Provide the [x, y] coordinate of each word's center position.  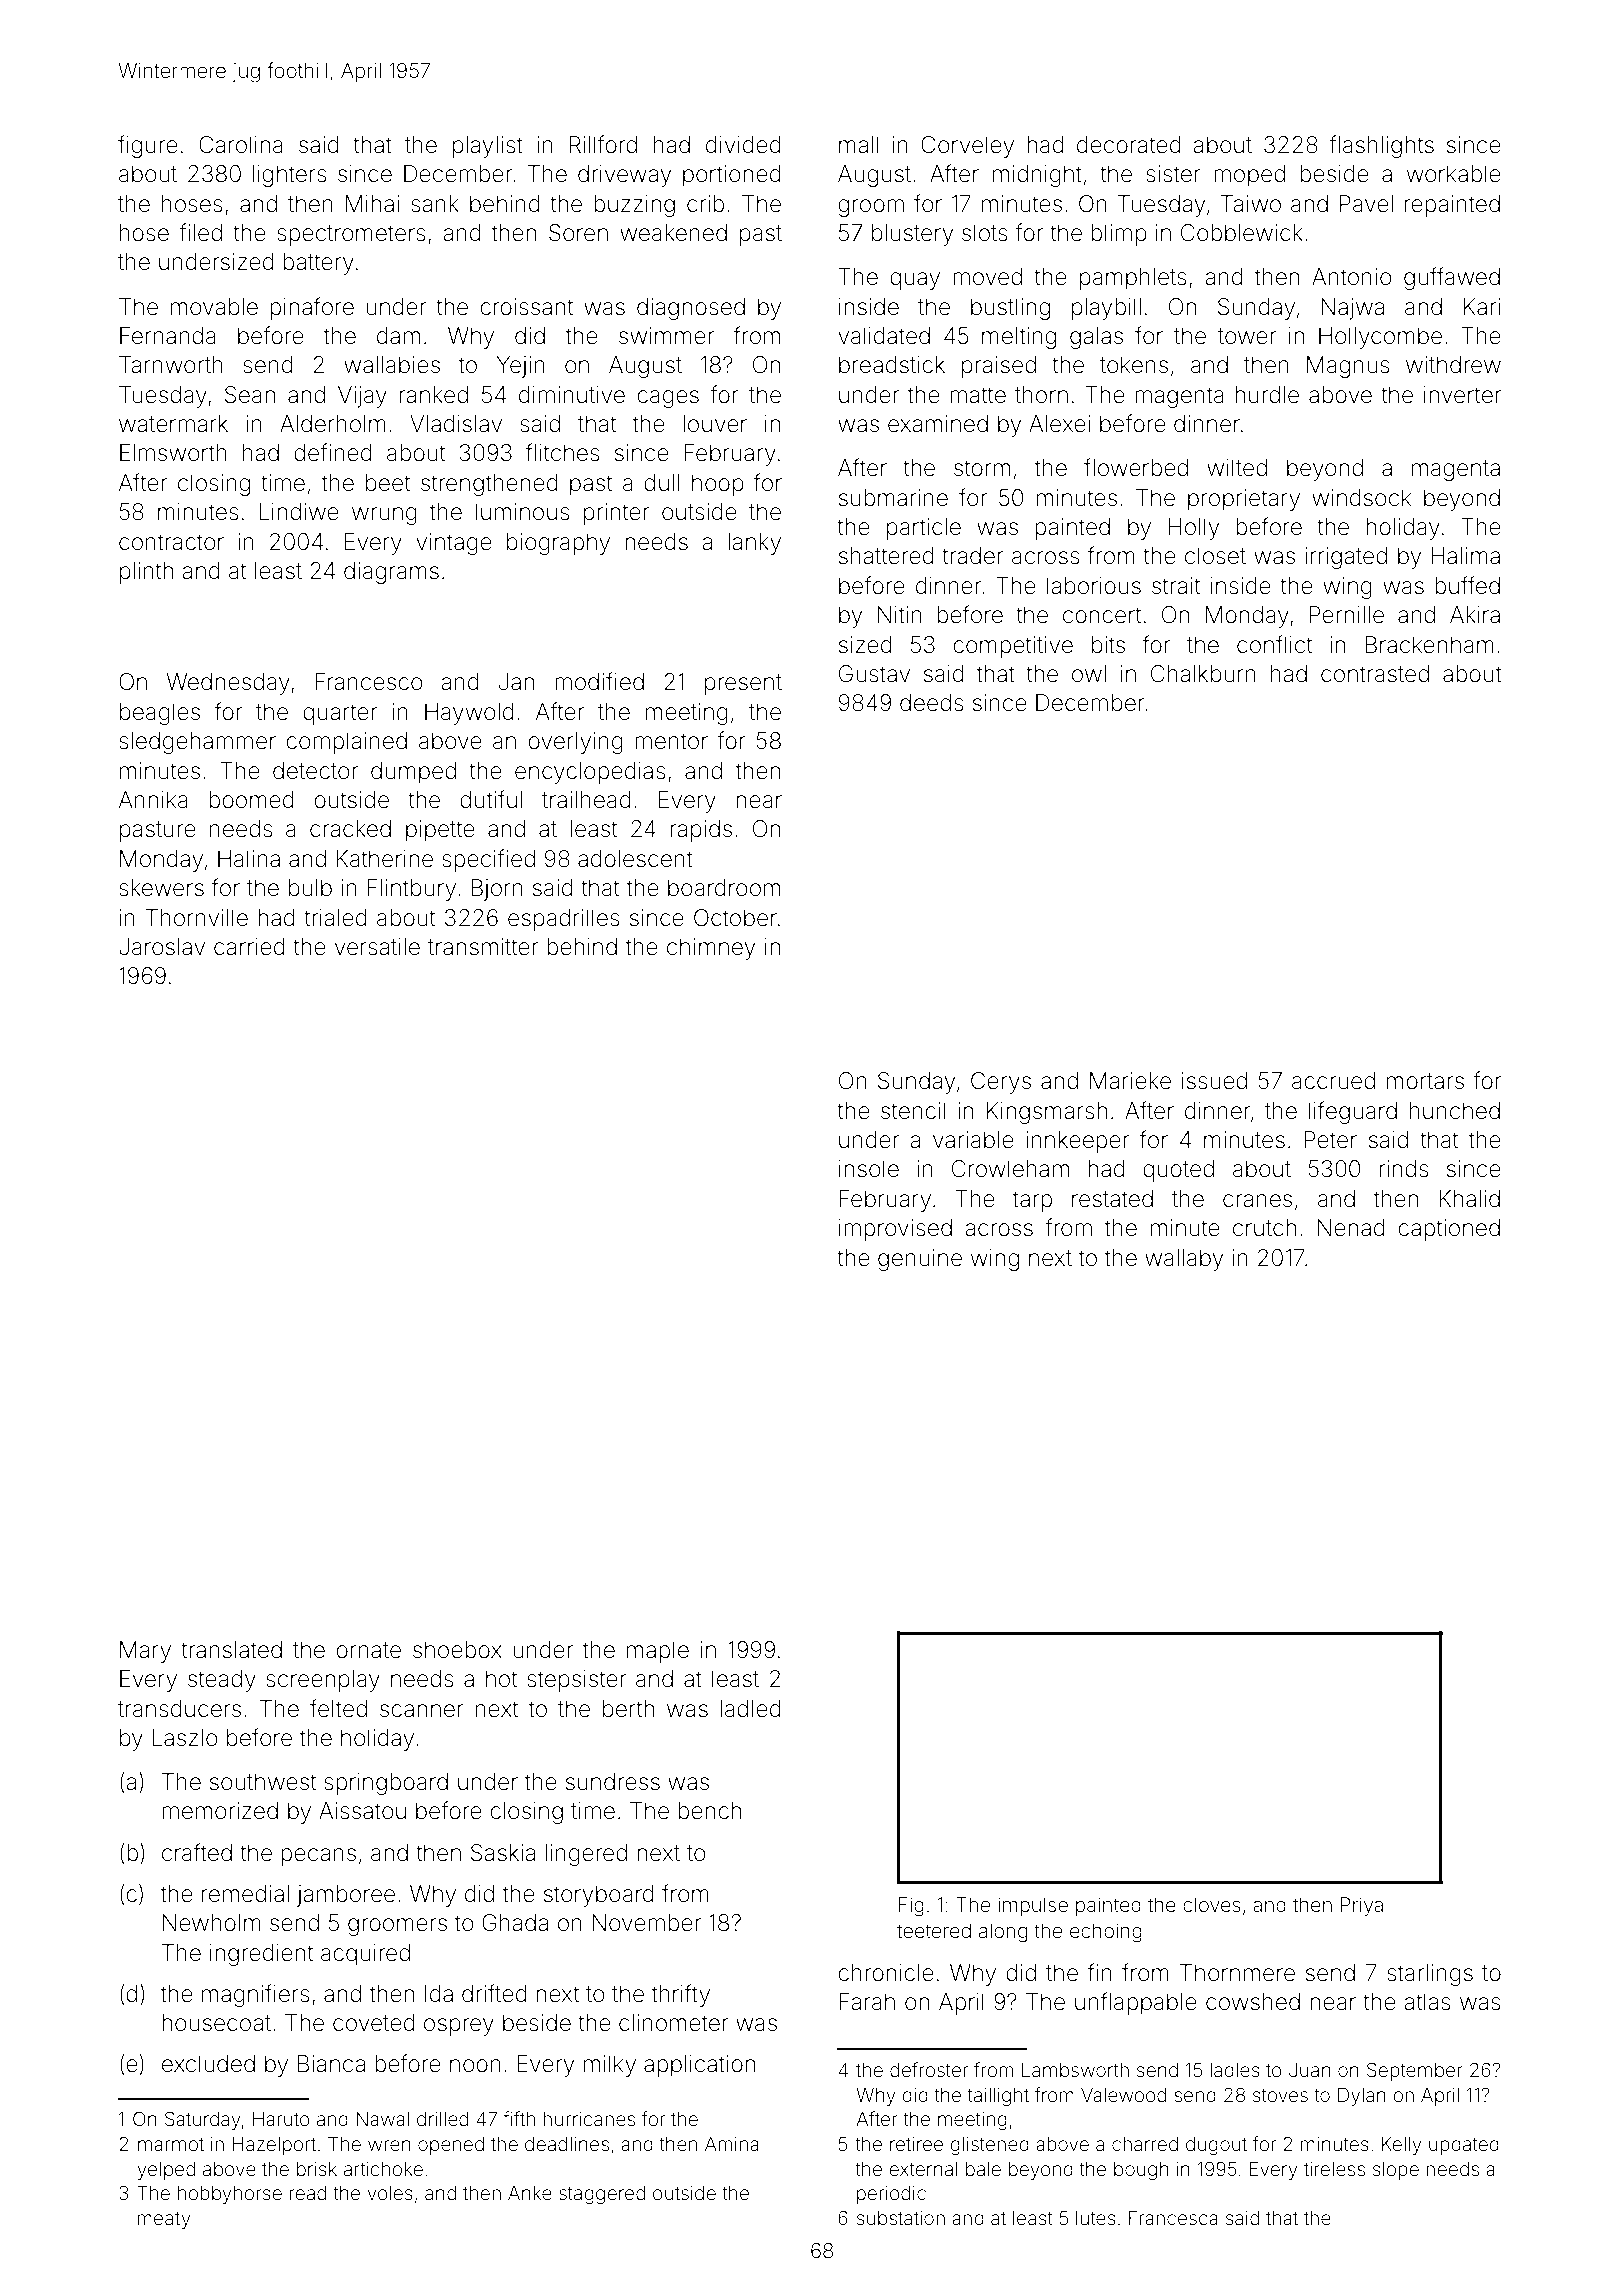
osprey [459, 2027]
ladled [750, 1709]
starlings [1430, 1975]
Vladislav [456, 424]
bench [709, 1811]
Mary [145, 1652]
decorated [1129, 145]
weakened [673, 233]
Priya [1362, 1906]
